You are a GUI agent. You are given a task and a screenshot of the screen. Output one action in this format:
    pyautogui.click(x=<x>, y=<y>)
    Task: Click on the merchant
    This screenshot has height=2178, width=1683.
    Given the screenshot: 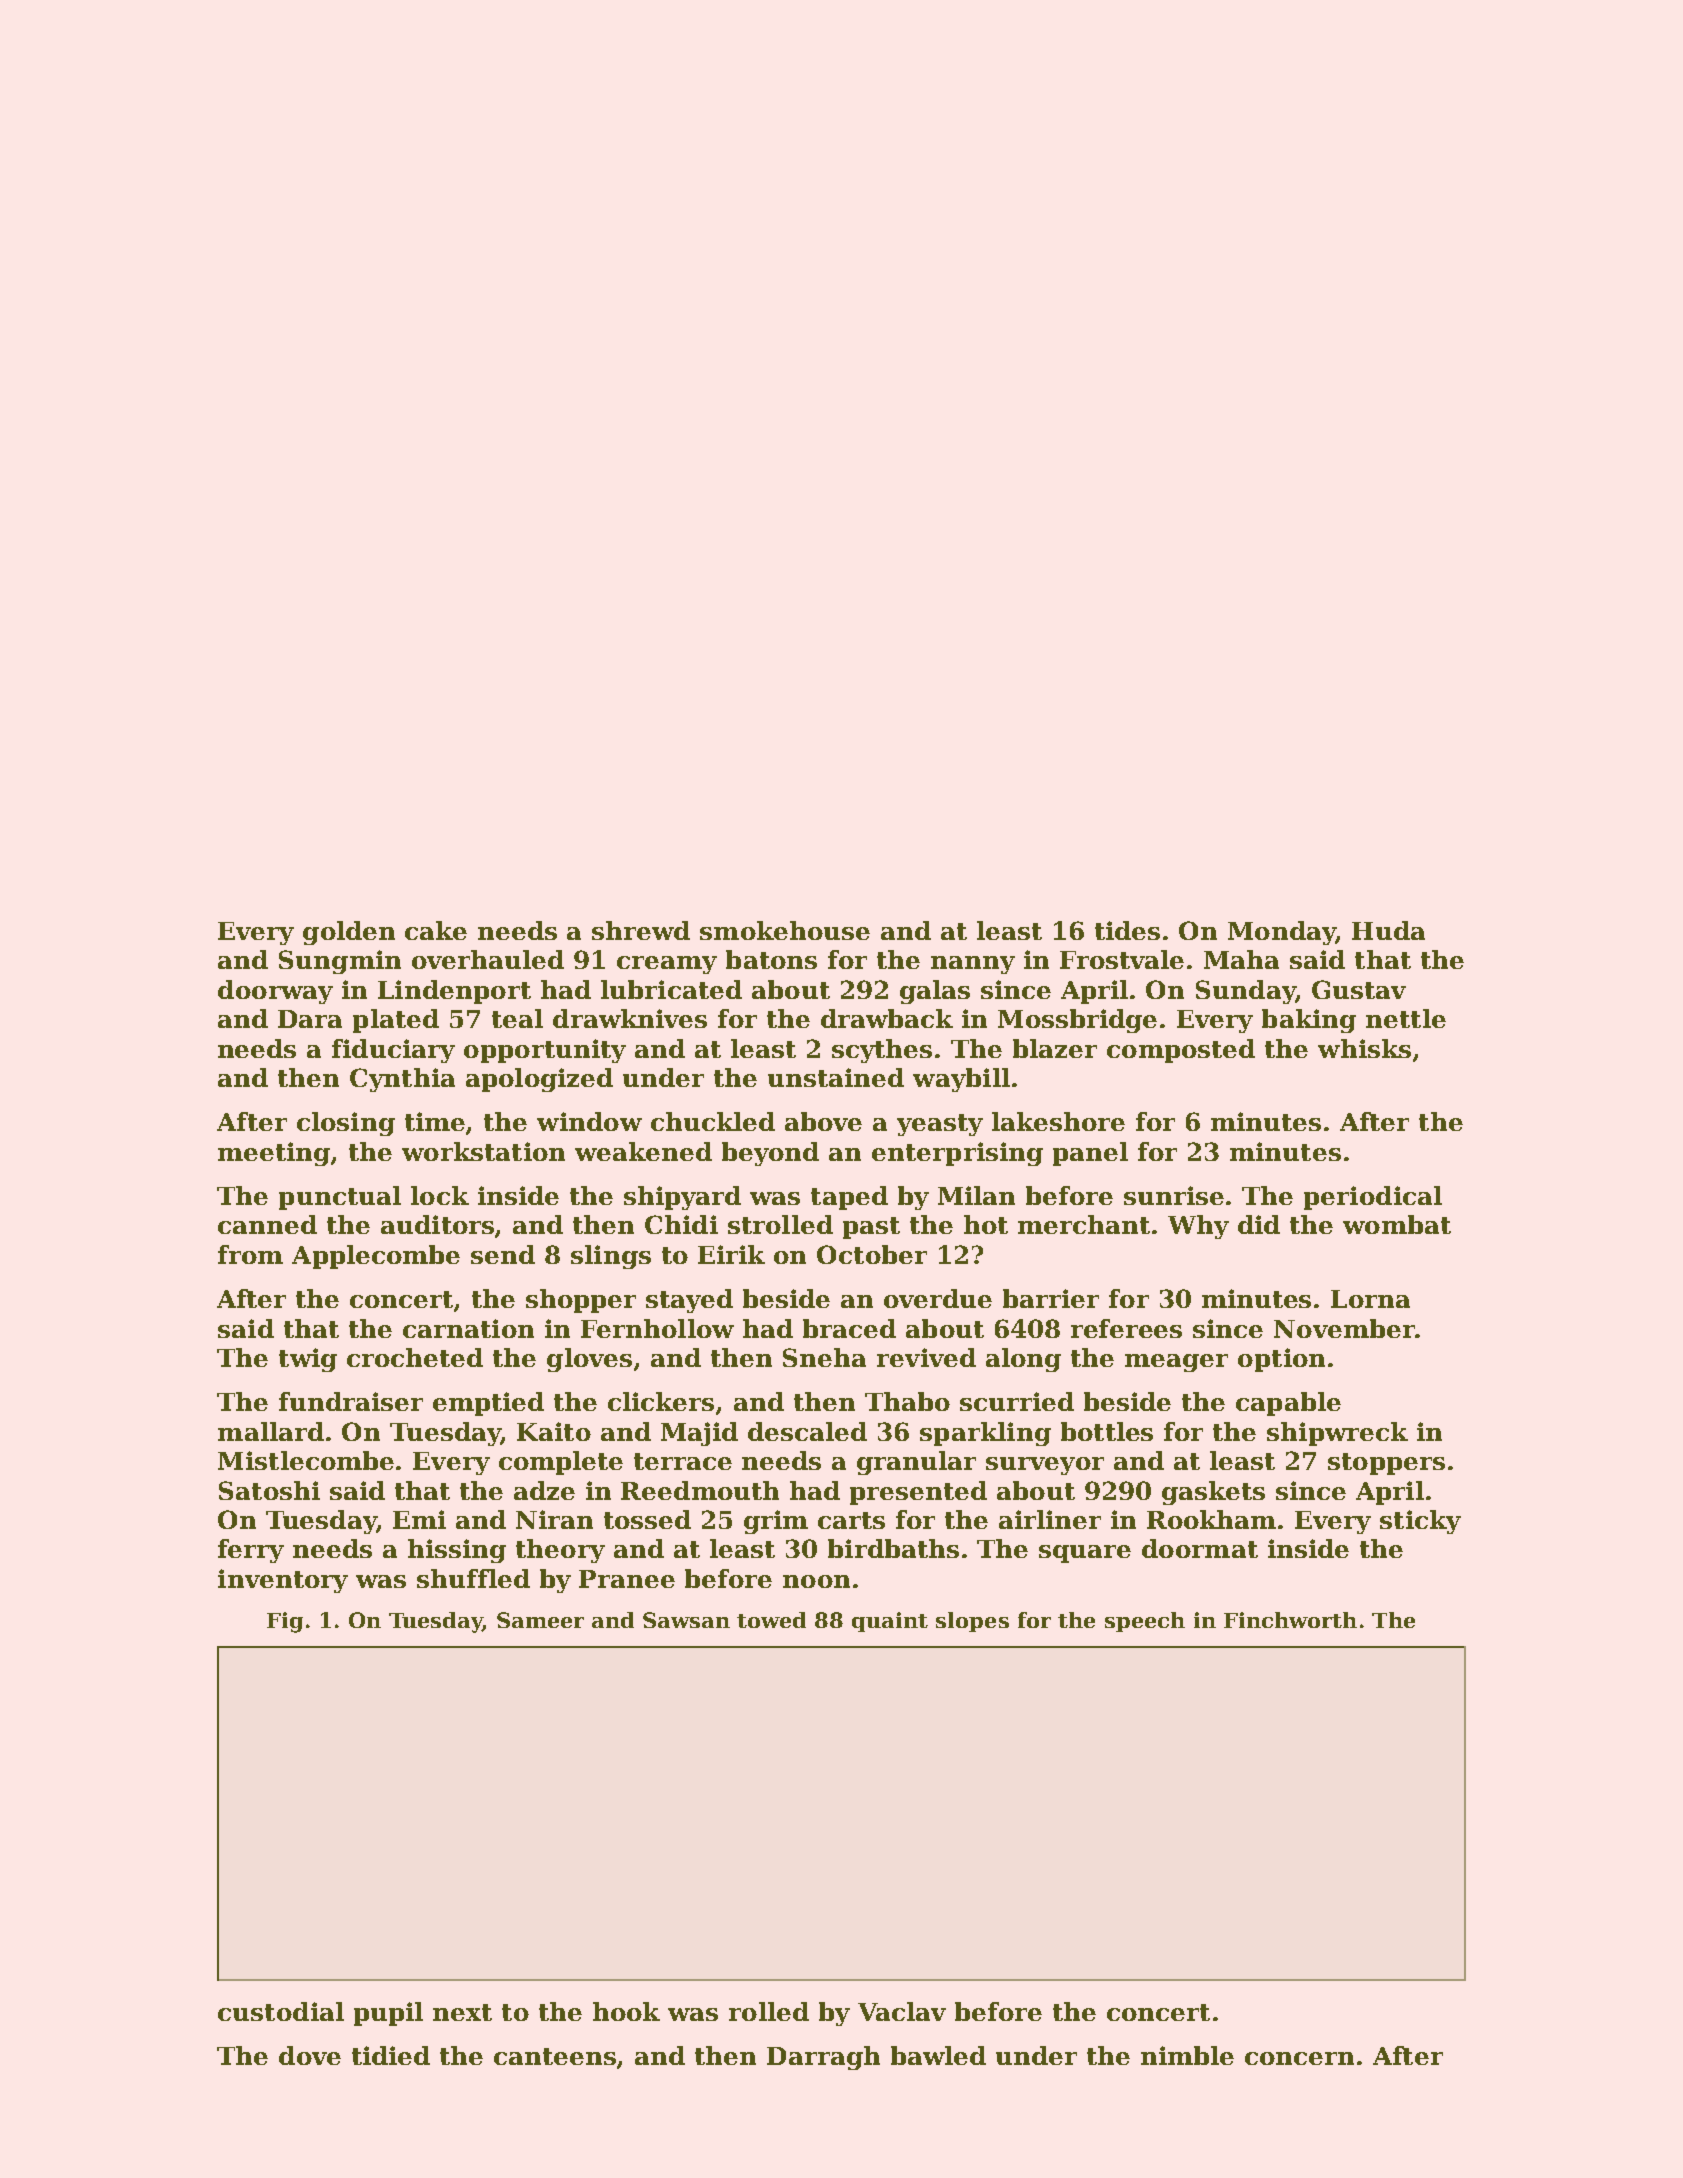 What is the action you would take?
    pyautogui.click(x=1084, y=1224)
